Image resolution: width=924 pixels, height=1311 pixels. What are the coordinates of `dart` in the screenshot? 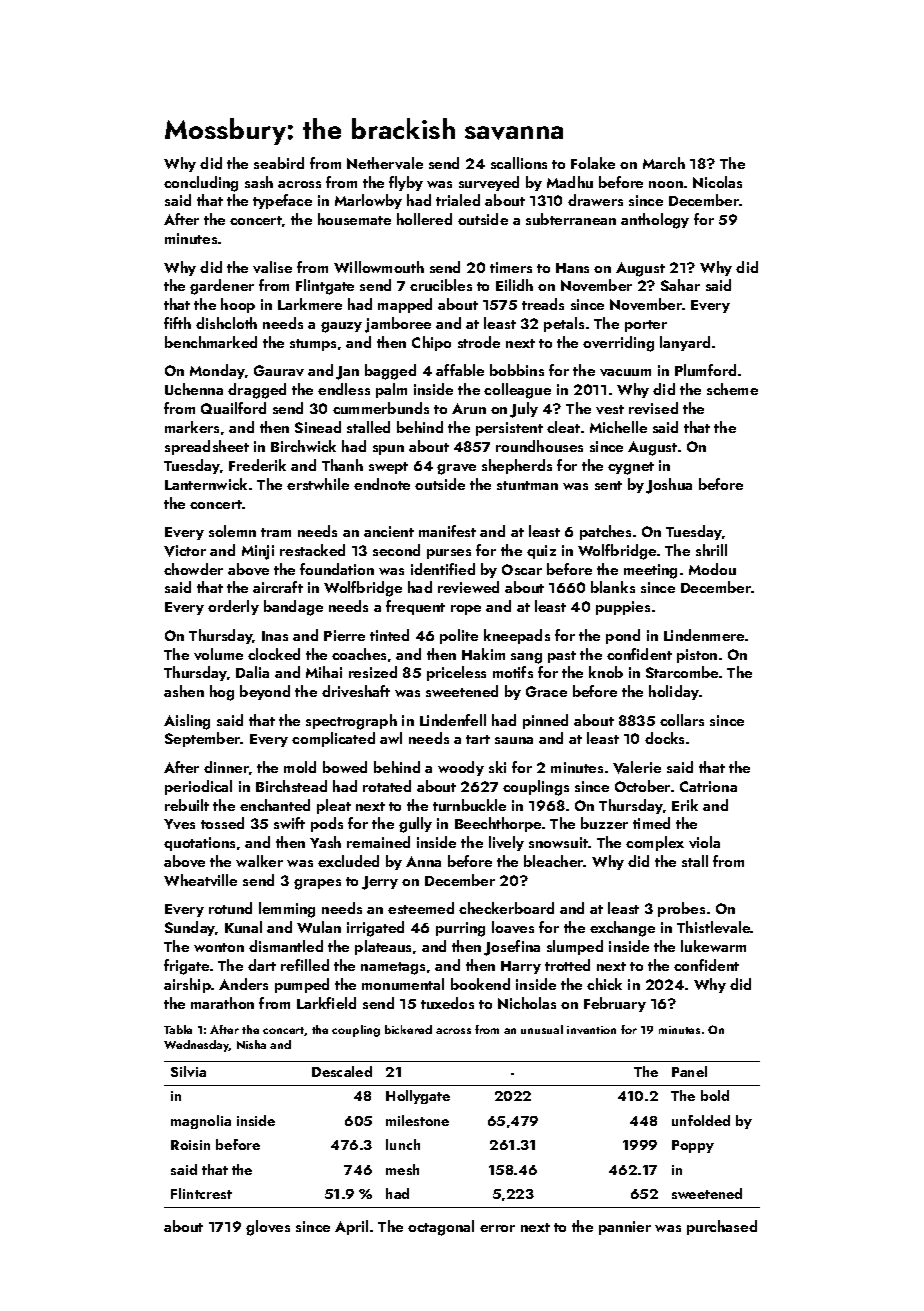 It's located at (262, 965).
